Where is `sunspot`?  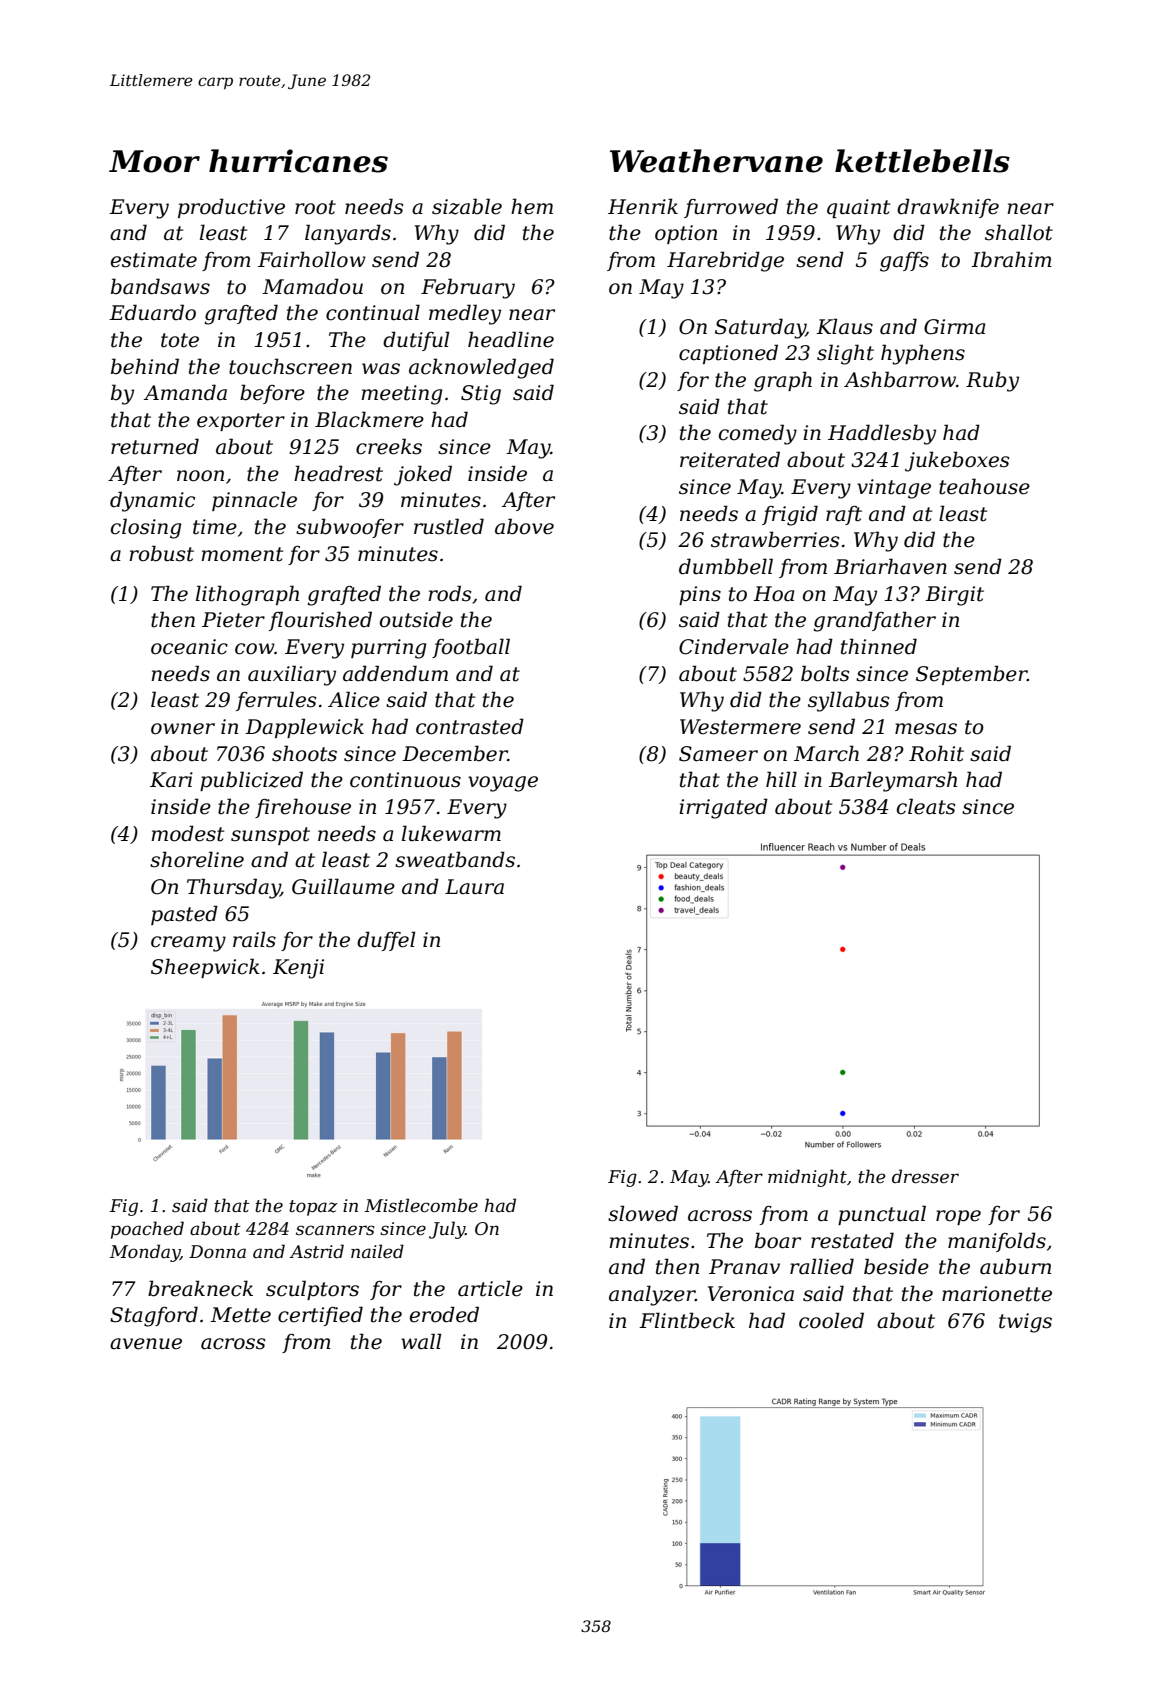
sunspot is located at coordinates (270, 836).
